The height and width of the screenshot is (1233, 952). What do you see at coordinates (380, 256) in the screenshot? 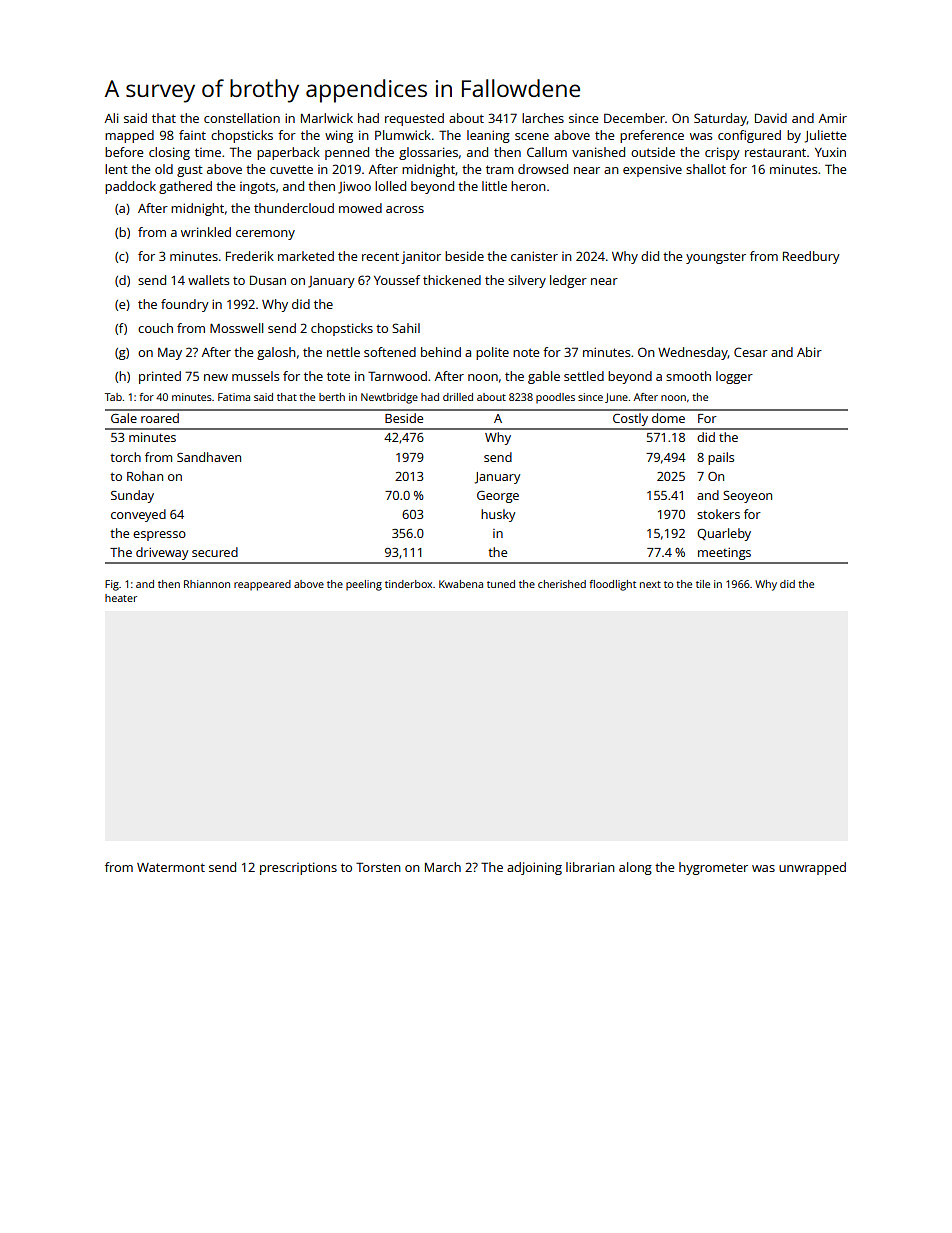
I see `recent` at bounding box center [380, 256].
